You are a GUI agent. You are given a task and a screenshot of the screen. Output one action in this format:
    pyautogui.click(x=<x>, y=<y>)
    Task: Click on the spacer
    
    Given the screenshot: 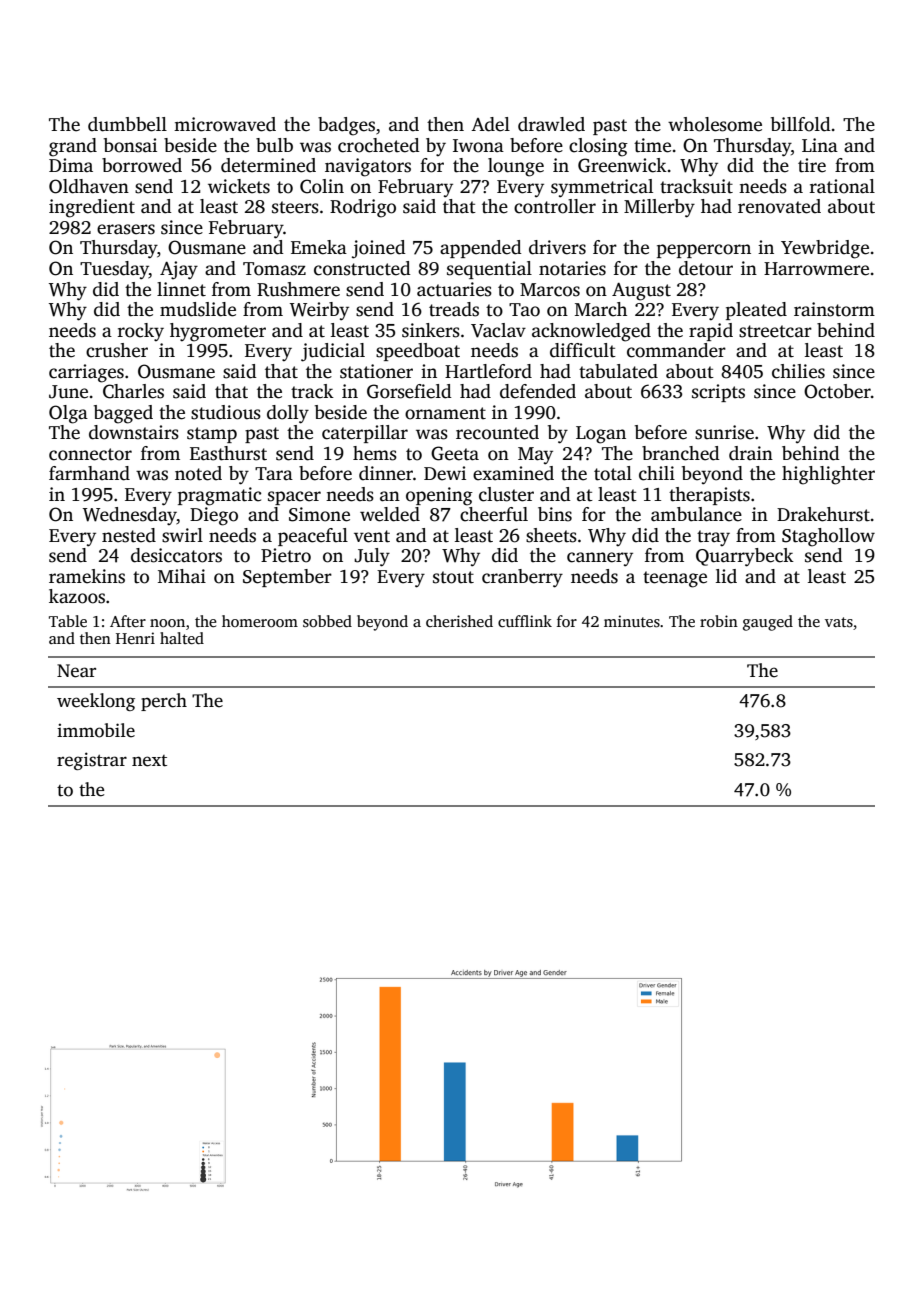 What is the action you would take?
    pyautogui.click(x=294, y=498)
